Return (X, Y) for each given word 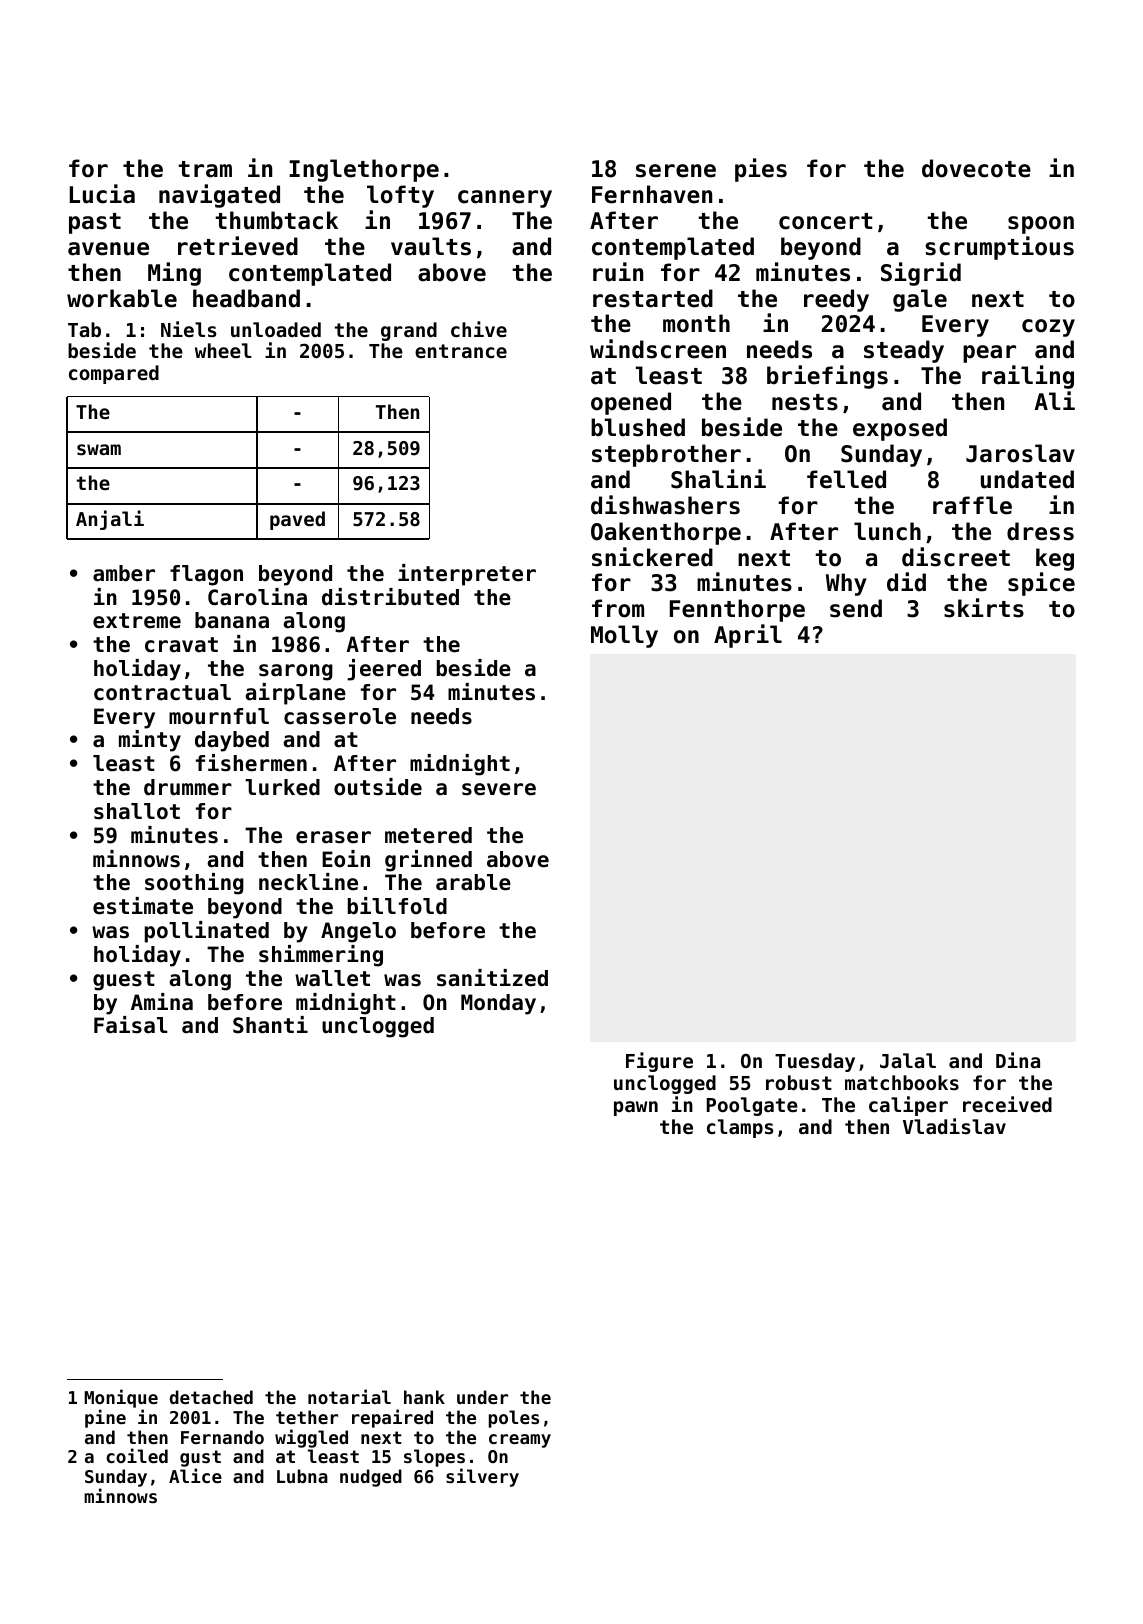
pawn (636, 1108)
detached (211, 1397)
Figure (659, 1062)
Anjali (110, 520)
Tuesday (815, 1062)
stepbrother (666, 455)
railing (1028, 377)
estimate (143, 906)
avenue (108, 249)
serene (676, 171)
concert (826, 221)
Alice (195, 1476)
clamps (740, 1128)
